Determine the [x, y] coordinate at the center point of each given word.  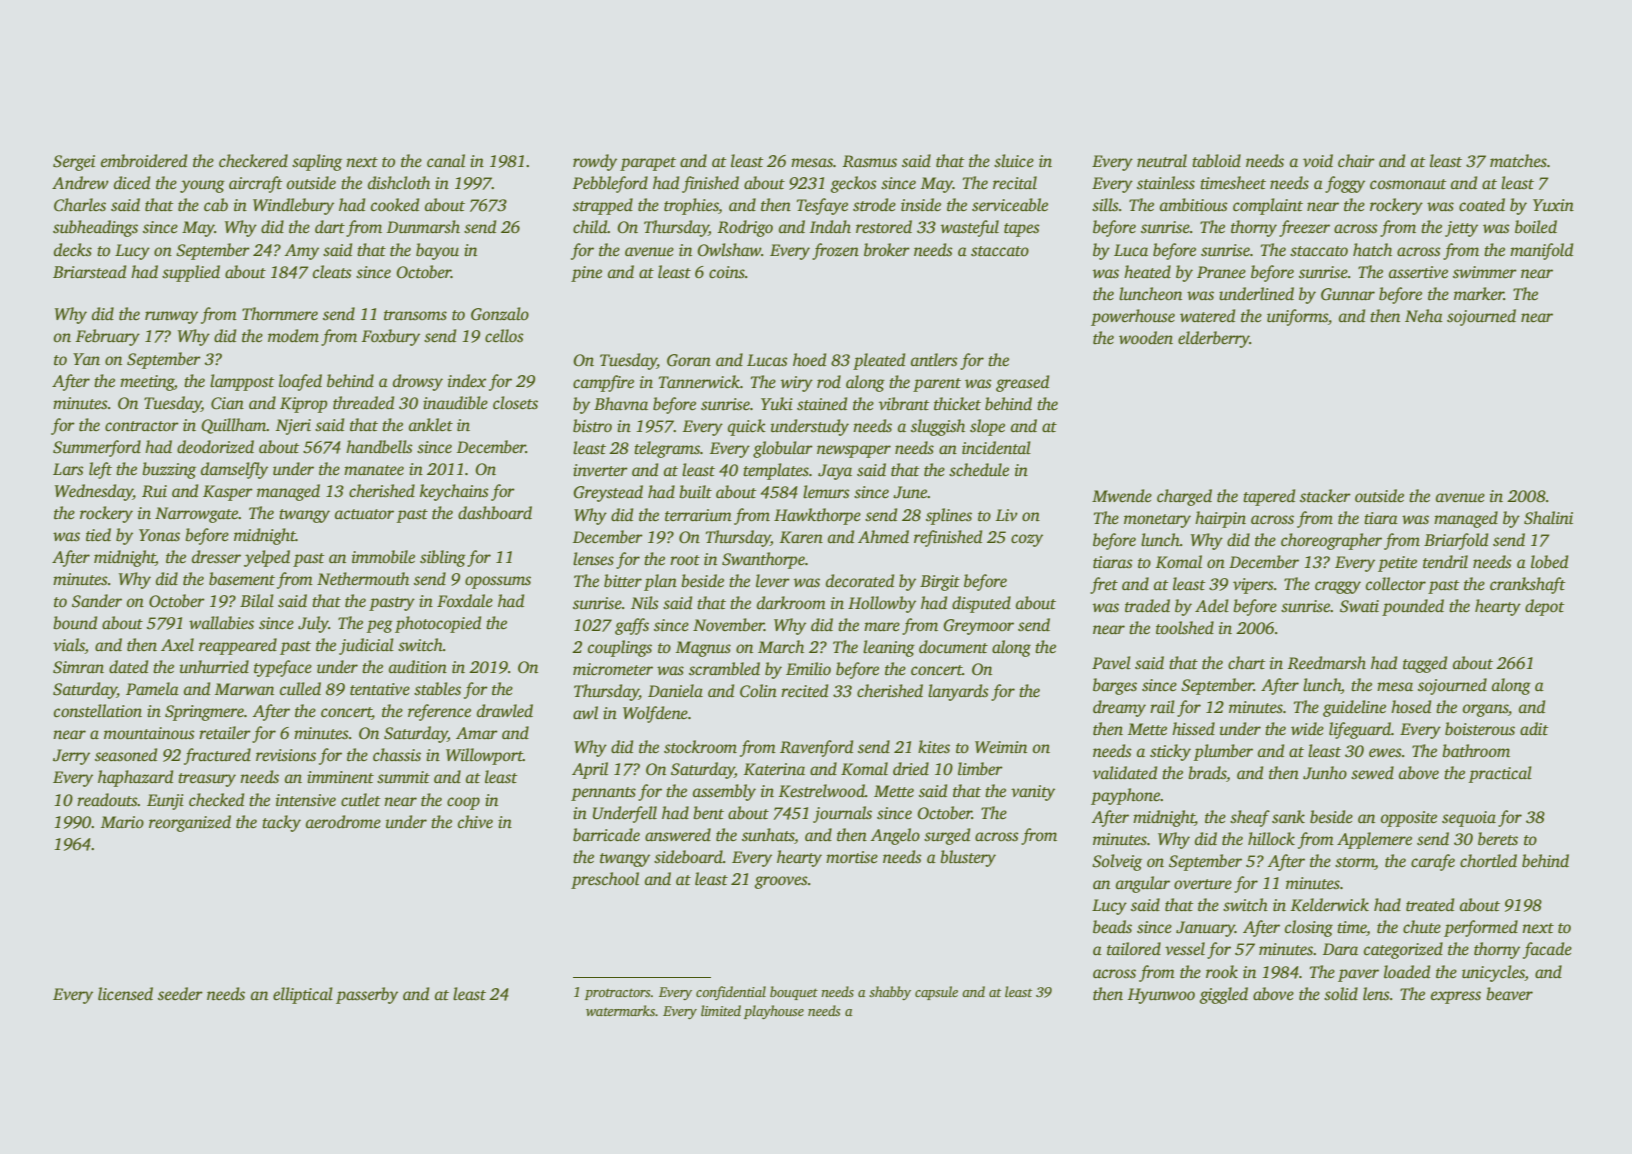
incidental [996, 448]
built [695, 492]
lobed [1549, 562]
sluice [1014, 161]
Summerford [97, 448]
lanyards [958, 692]
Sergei [74, 163]
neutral [1162, 161]
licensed [125, 994]
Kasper [228, 493]
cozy [1027, 540]
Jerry [71, 757]
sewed [1372, 773]
